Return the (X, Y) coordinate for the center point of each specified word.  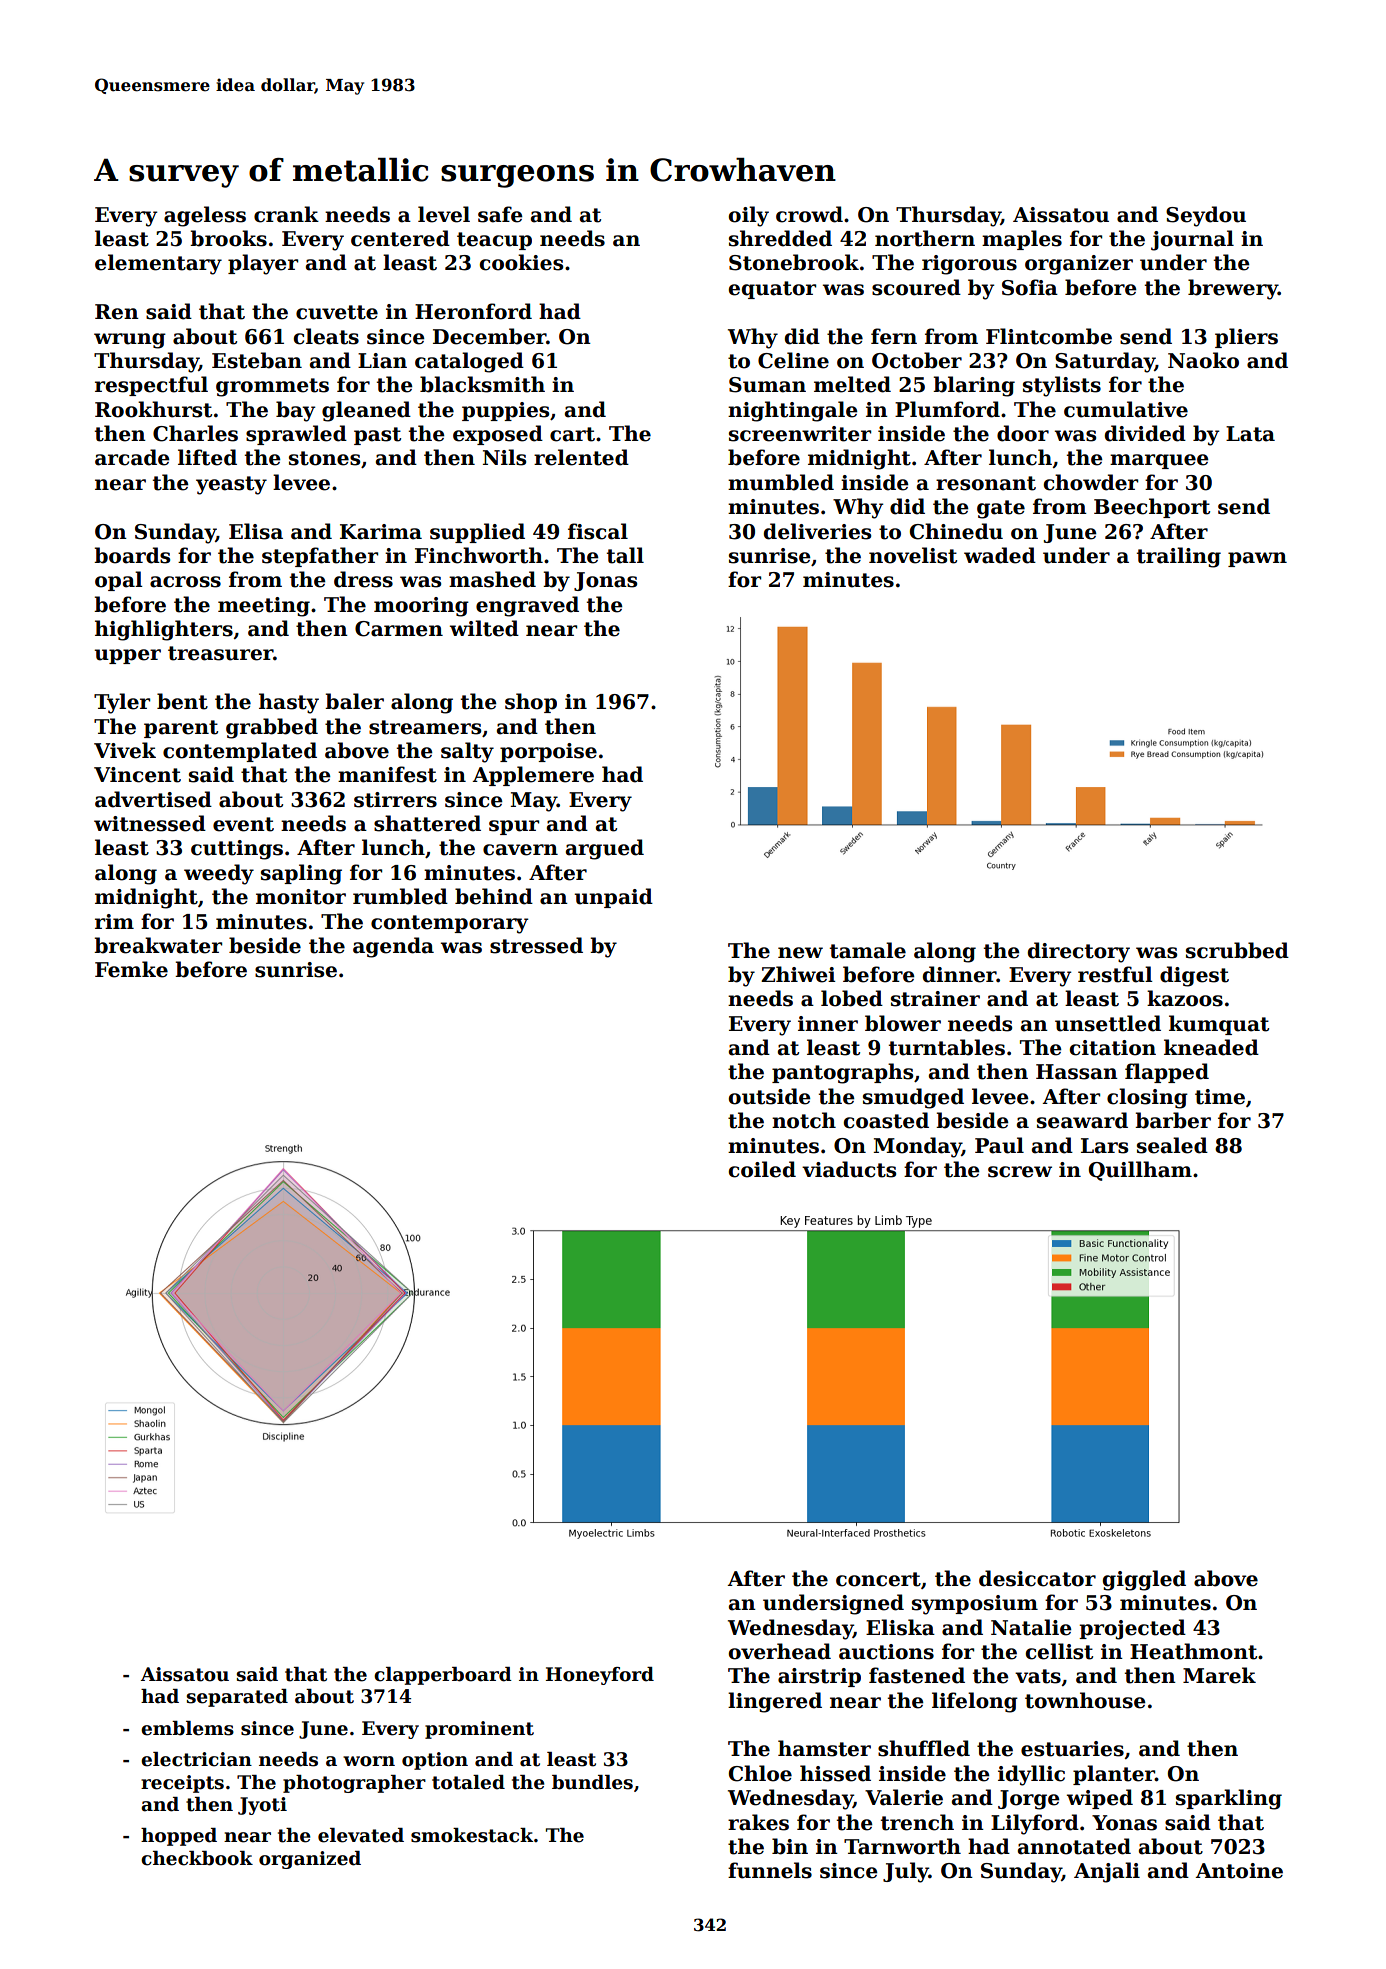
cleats (326, 336)
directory (1079, 952)
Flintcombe (1049, 336)
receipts (182, 1784)
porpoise (548, 752)
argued (605, 849)
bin (790, 1846)
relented (581, 457)
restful (1115, 974)
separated (237, 1698)
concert (878, 1579)
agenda (393, 947)
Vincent (137, 775)
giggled (1144, 1580)
